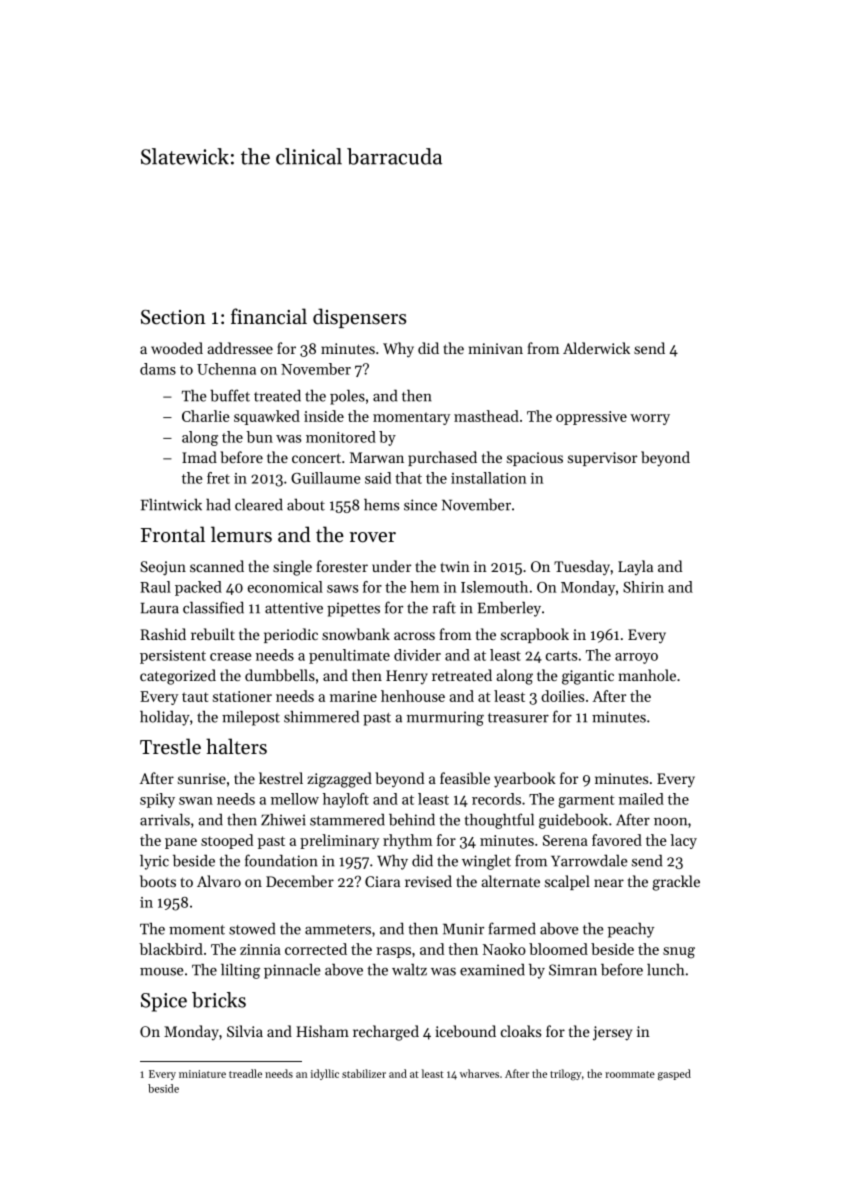  Describe the element at coordinates (393, 952) in the image. I see `rasps` at that location.
